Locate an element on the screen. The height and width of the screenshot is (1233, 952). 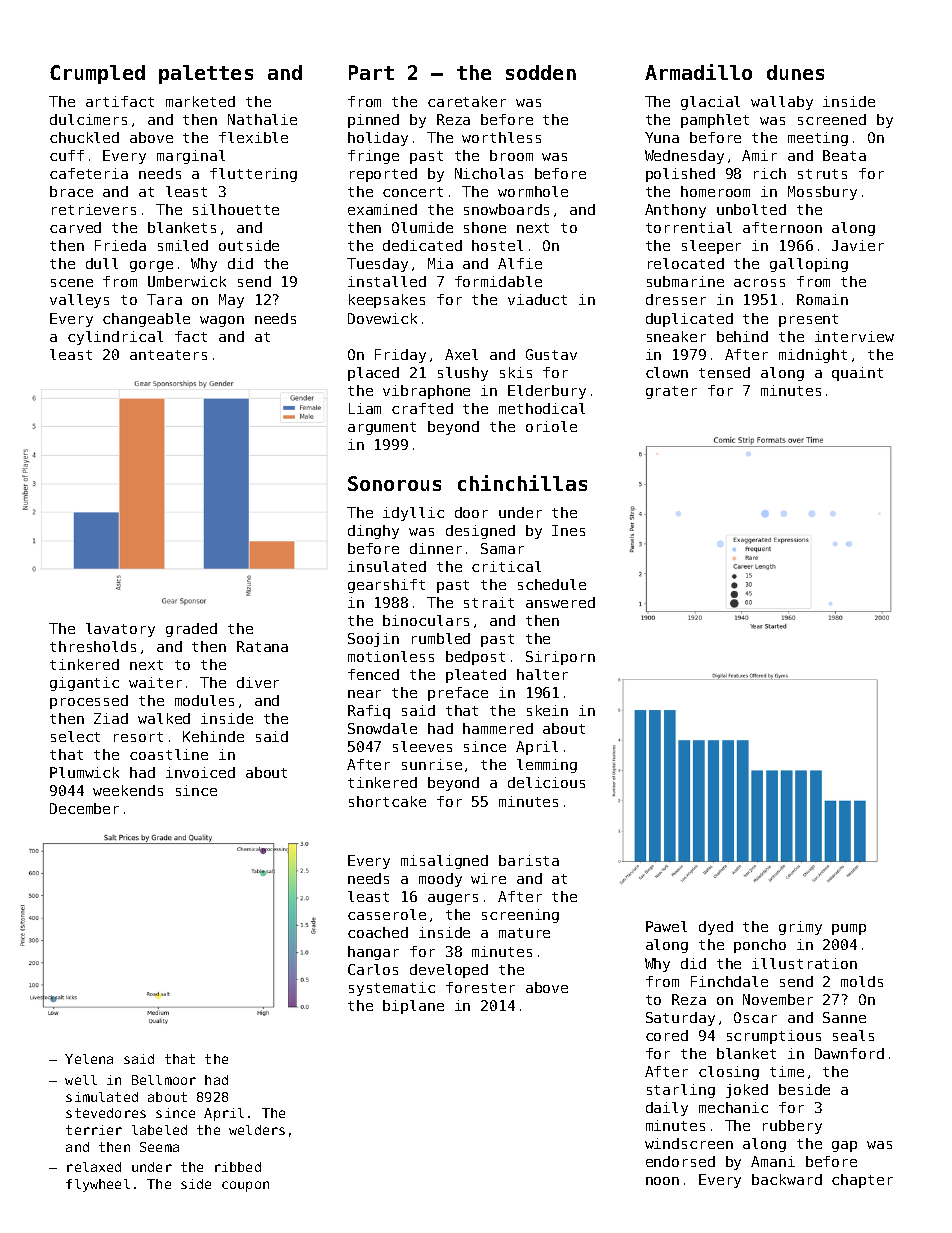
sodden is located at coordinates (541, 72).
